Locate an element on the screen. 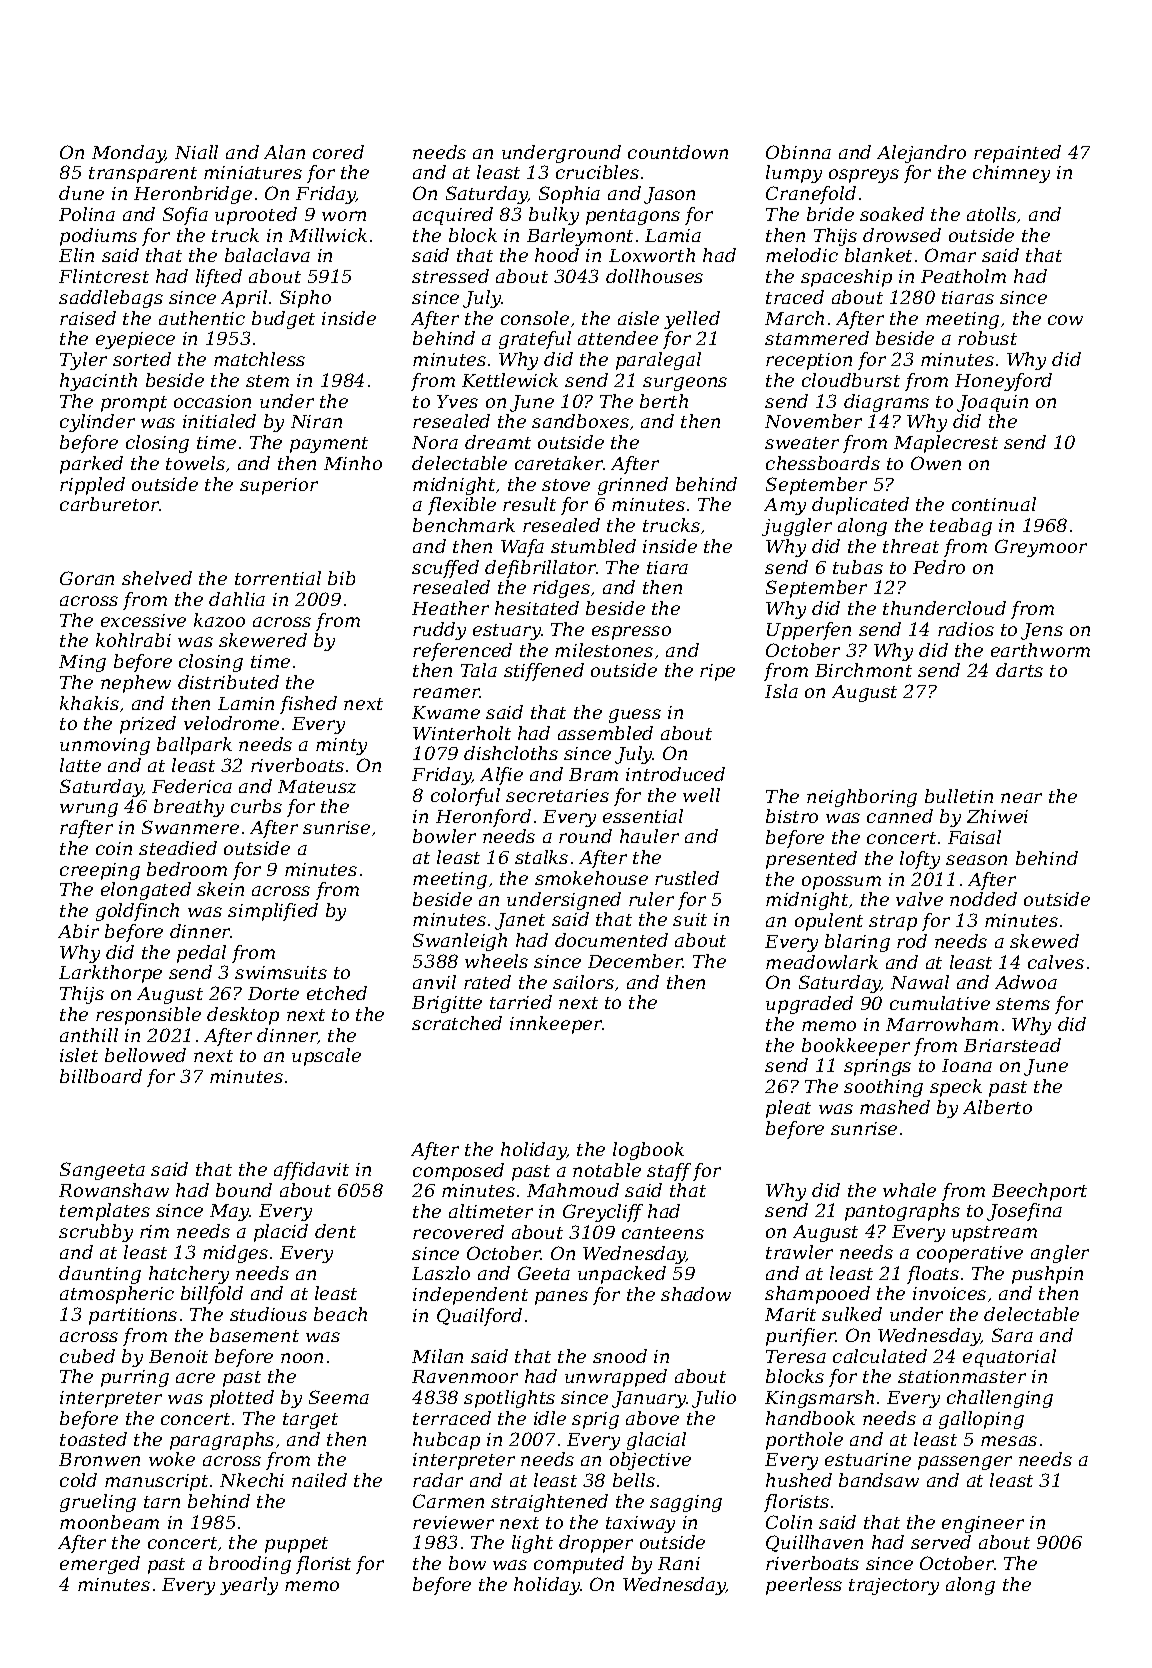  Dorte is located at coordinates (273, 993).
